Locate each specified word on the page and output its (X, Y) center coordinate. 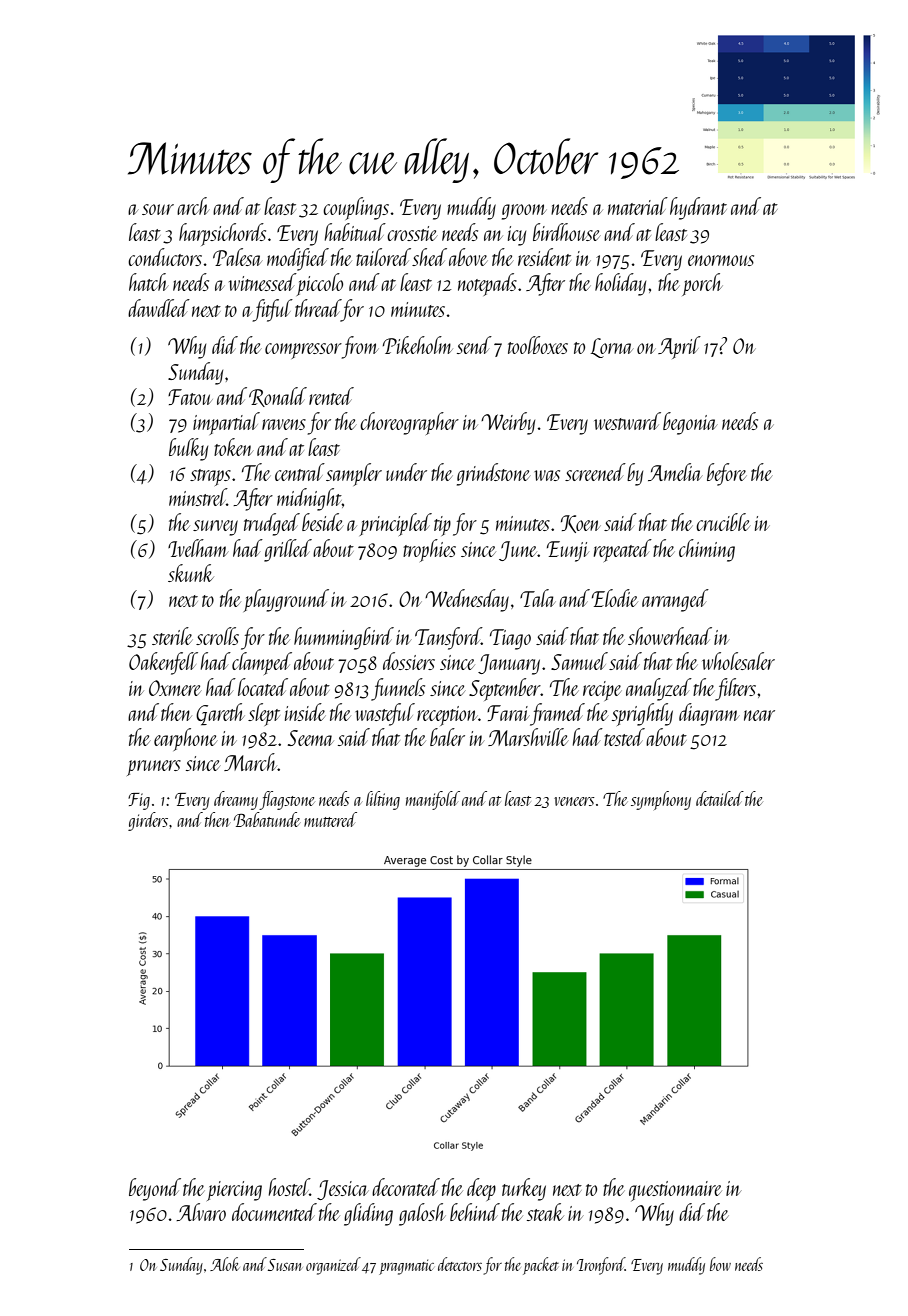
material (638, 206)
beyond (155, 1189)
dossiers (409, 661)
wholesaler (738, 661)
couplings (356, 208)
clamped (262, 663)
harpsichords (222, 234)
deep (481, 1189)
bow (720, 1264)
